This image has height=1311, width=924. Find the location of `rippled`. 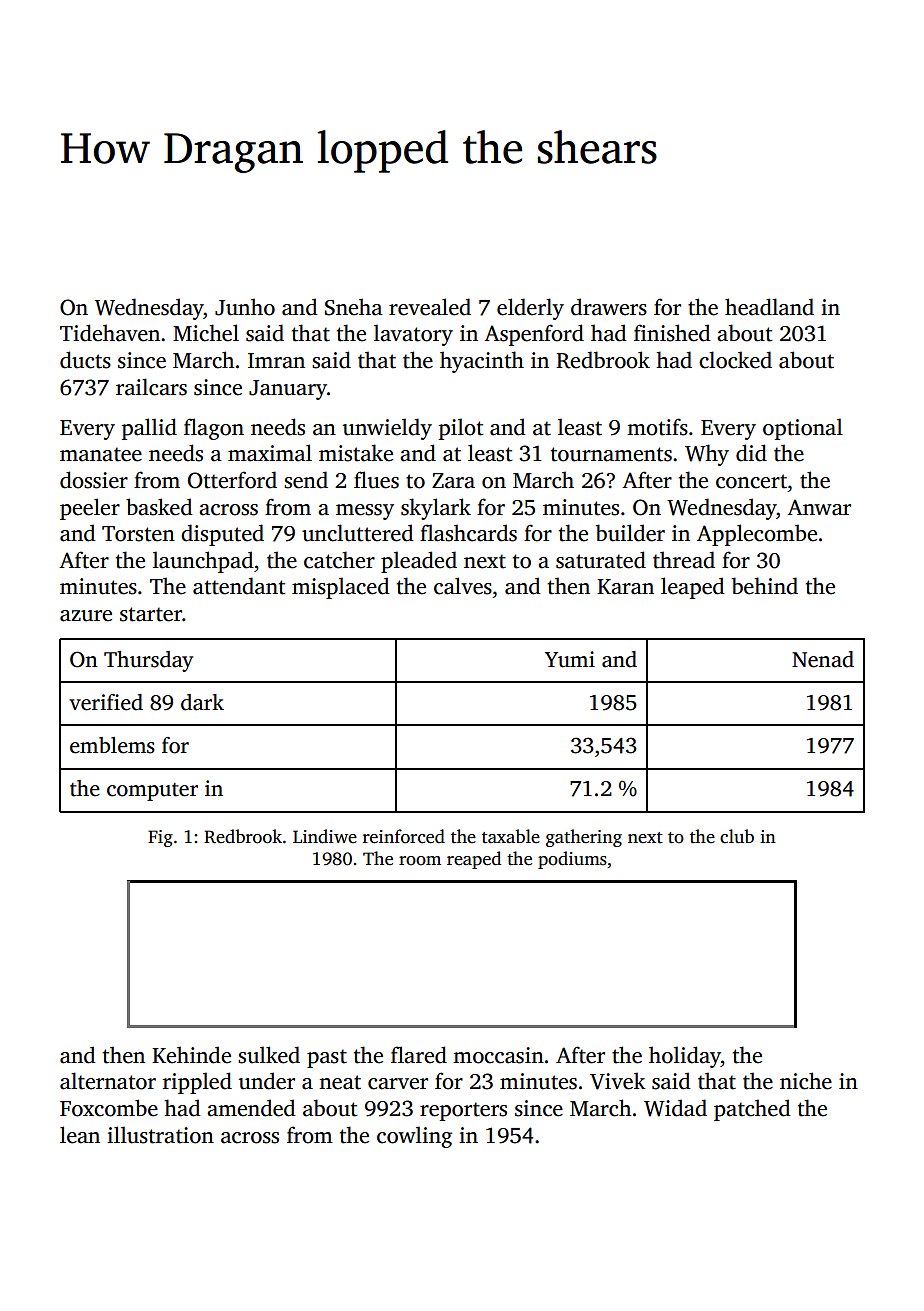

rippled is located at coordinates (197, 1083).
